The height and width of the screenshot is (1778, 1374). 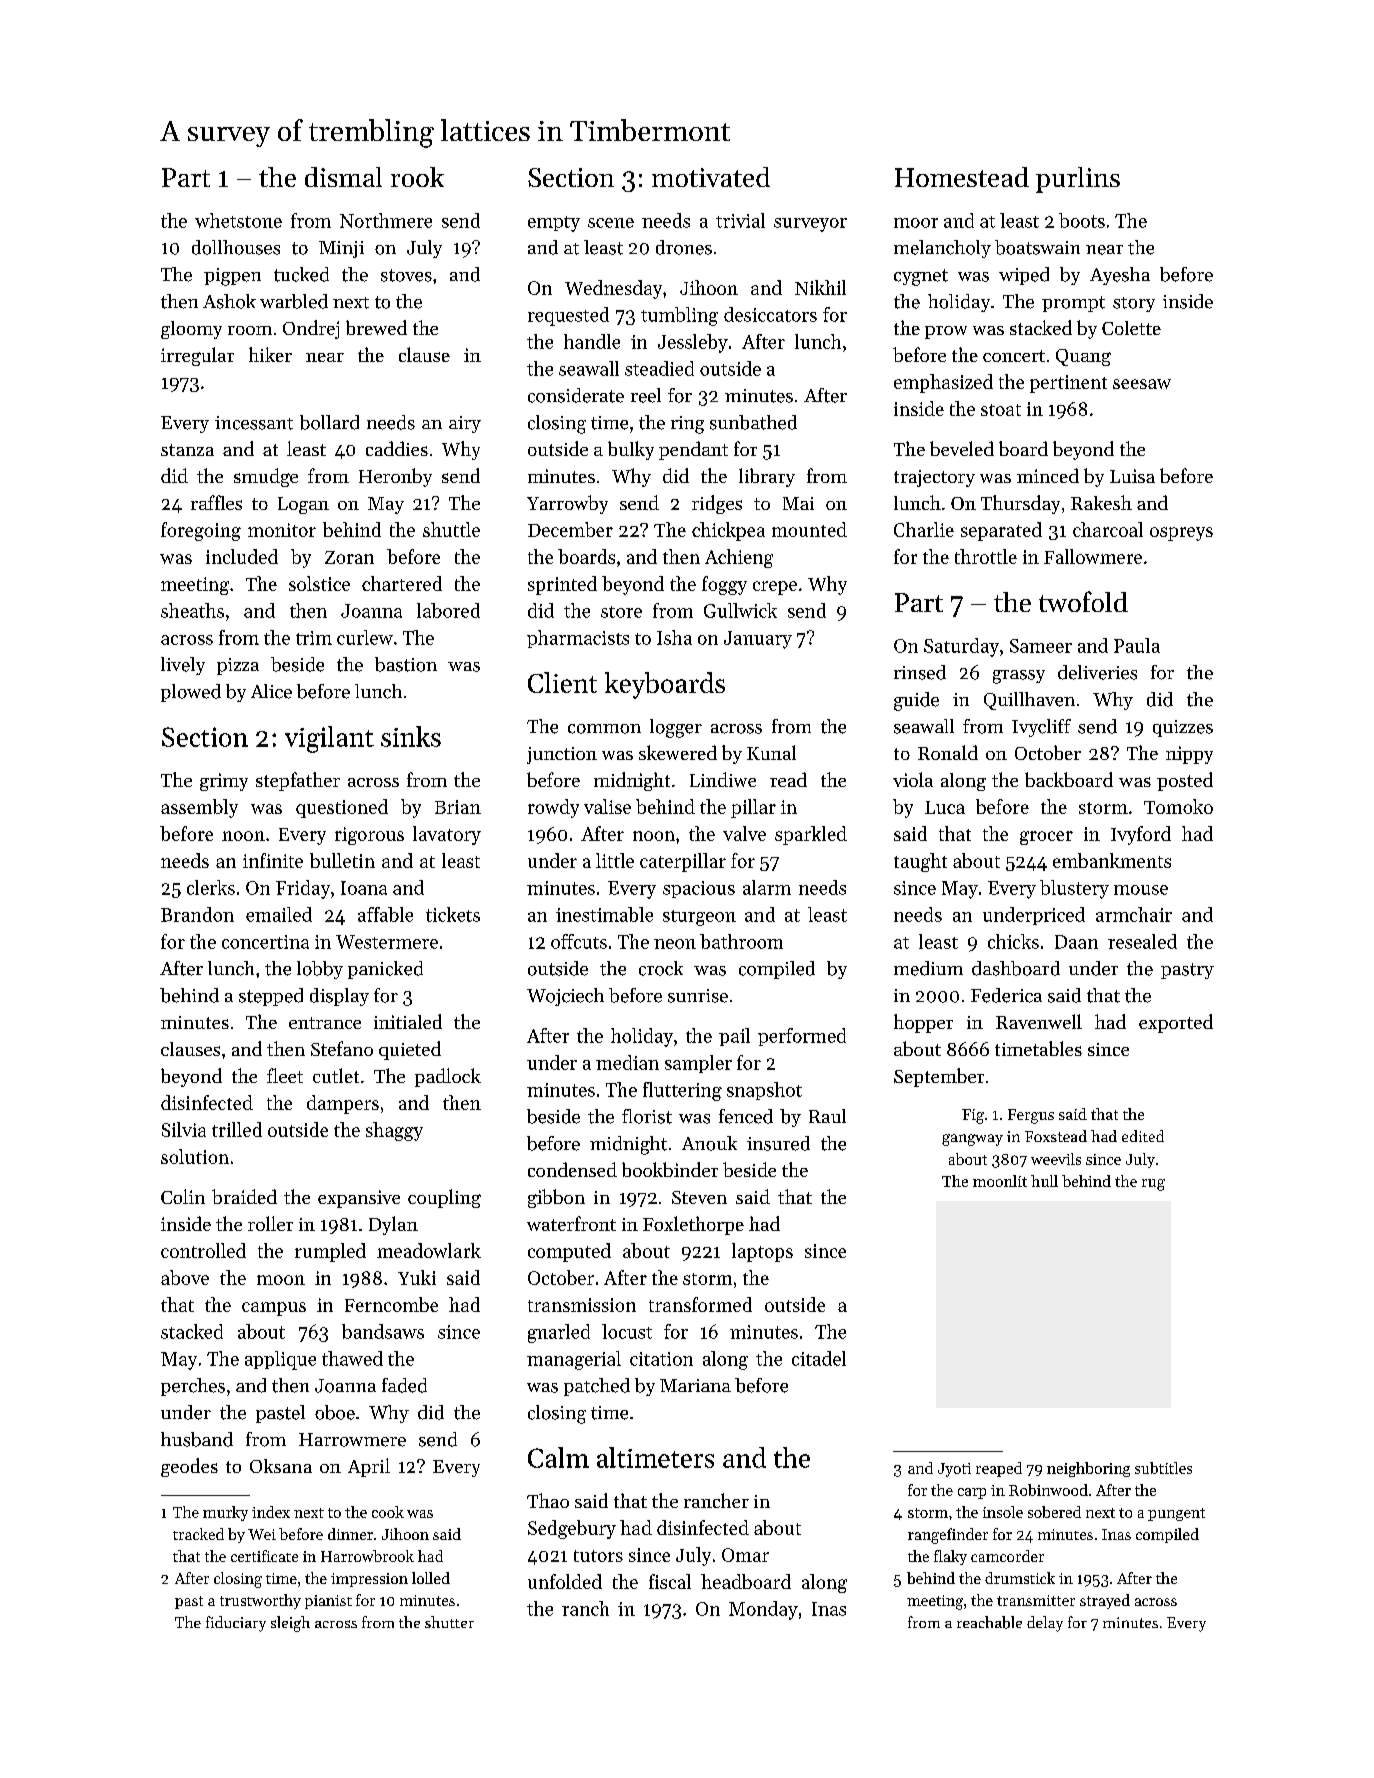 What do you see at coordinates (771, 752) in the screenshot?
I see `Kunal` at bounding box center [771, 752].
